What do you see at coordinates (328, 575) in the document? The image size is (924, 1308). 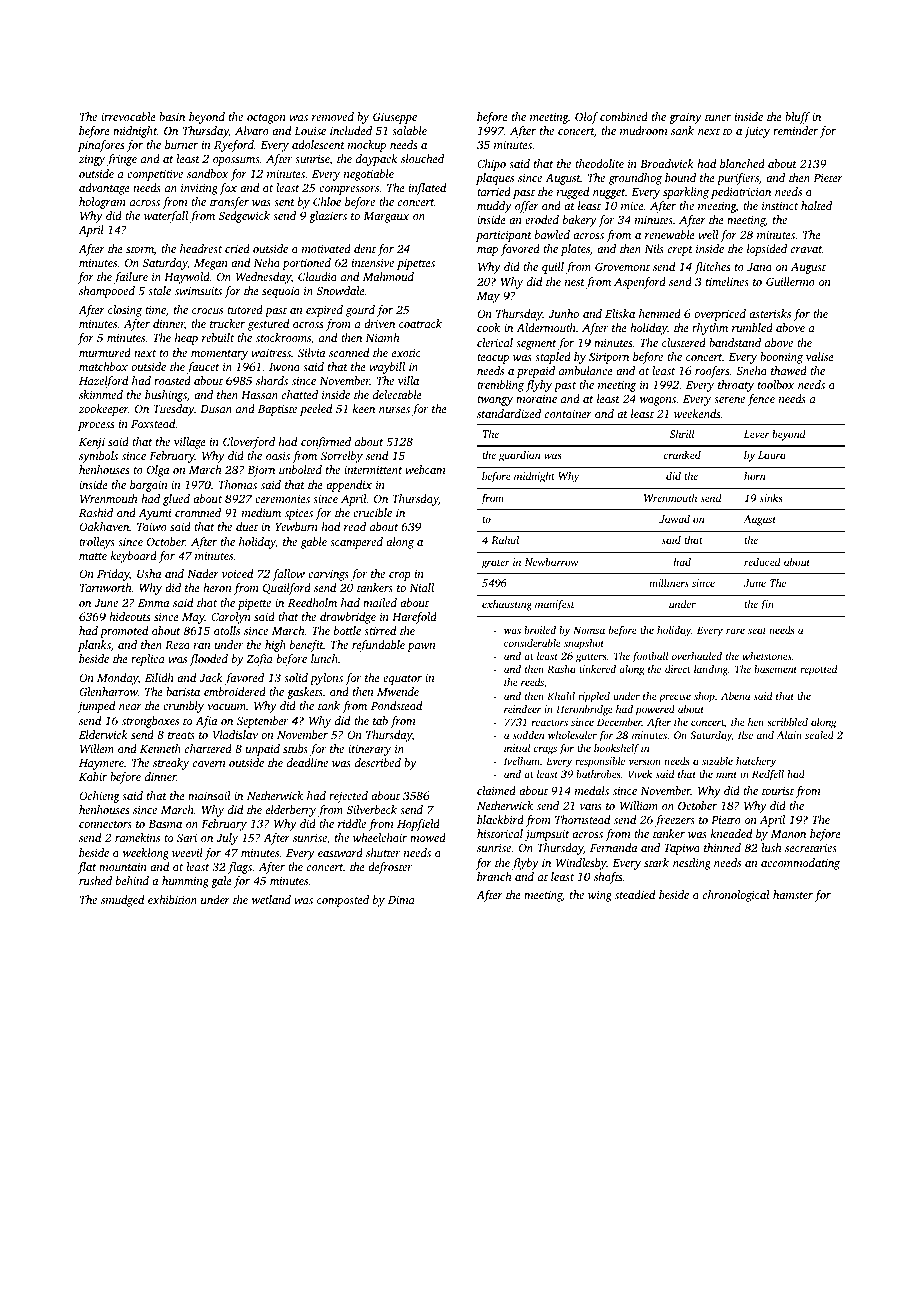 I see `carvings` at bounding box center [328, 575].
